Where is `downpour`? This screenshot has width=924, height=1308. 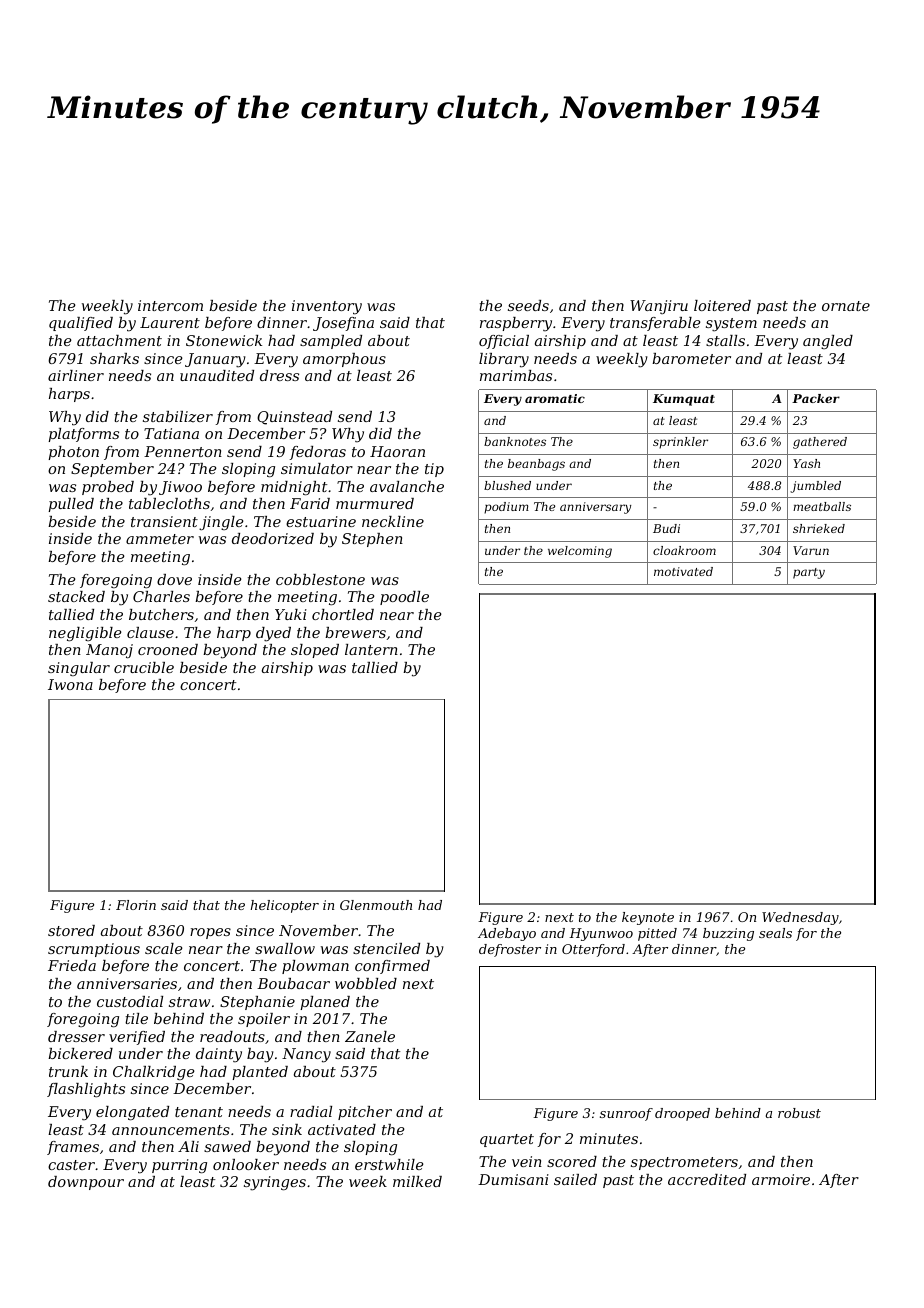 downpour is located at coordinates (86, 1183).
